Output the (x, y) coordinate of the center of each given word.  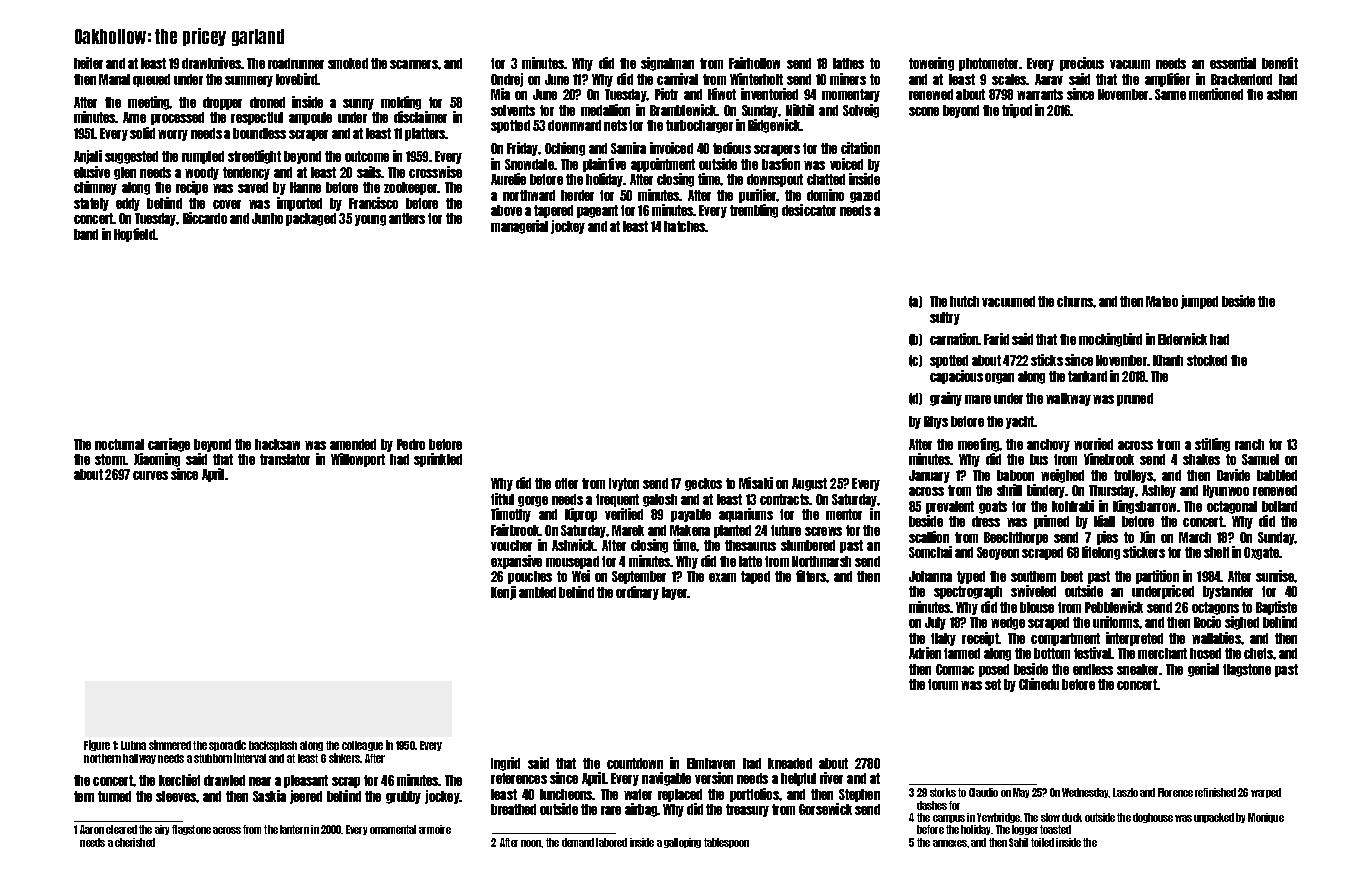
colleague (362, 746)
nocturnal (119, 444)
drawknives (212, 63)
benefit (1280, 63)
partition (1157, 577)
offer (566, 483)
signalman (667, 64)
